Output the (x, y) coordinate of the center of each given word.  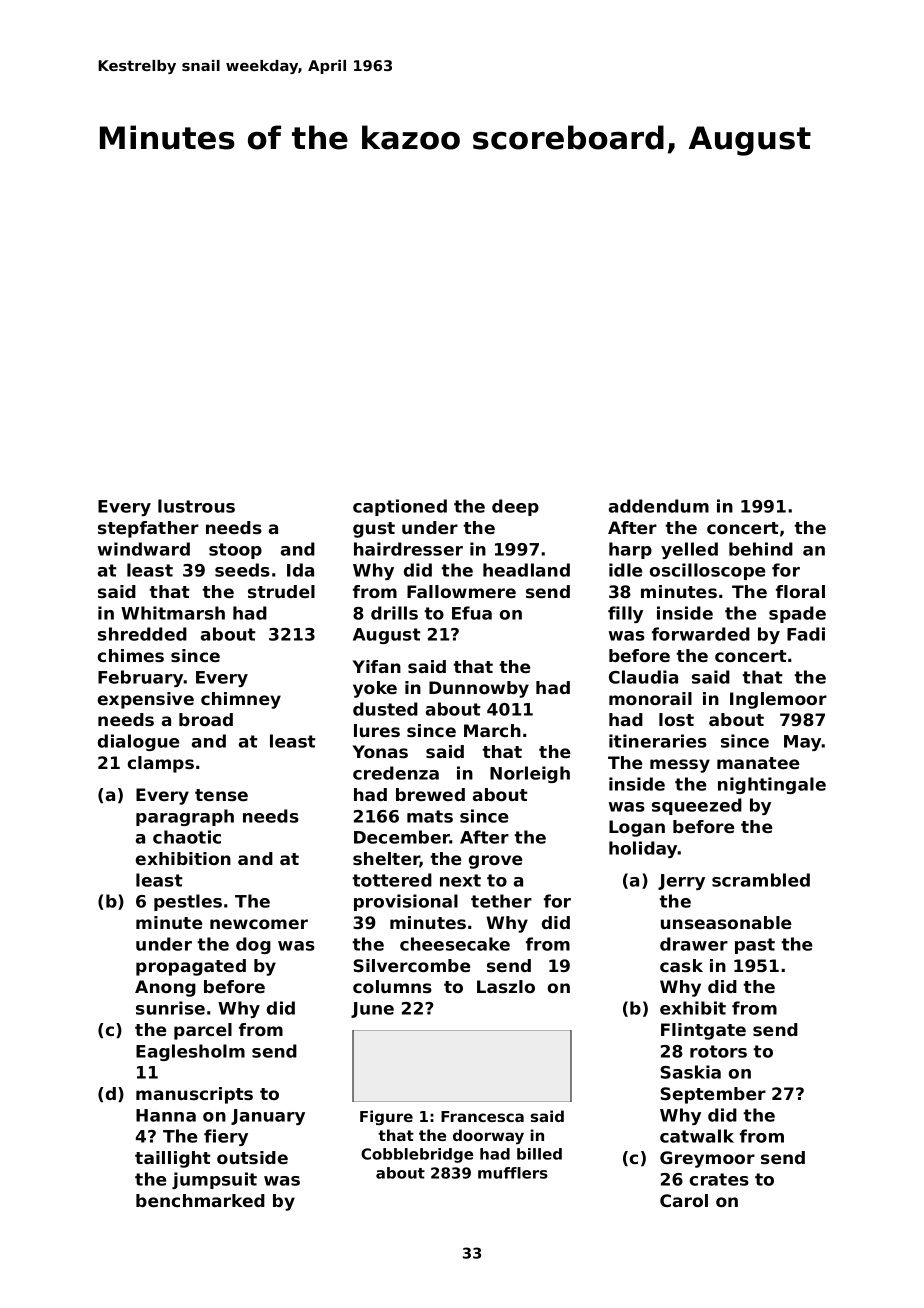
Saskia (690, 1072)
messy (680, 766)
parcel (203, 1031)
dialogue (138, 742)
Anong (165, 988)
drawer (694, 944)
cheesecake (455, 944)
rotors (718, 1051)
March (492, 730)
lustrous (196, 506)
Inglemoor (778, 700)
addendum (659, 506)
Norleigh (530, 774)
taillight (173, 1159)
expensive (146, 700)
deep (515, 507)
